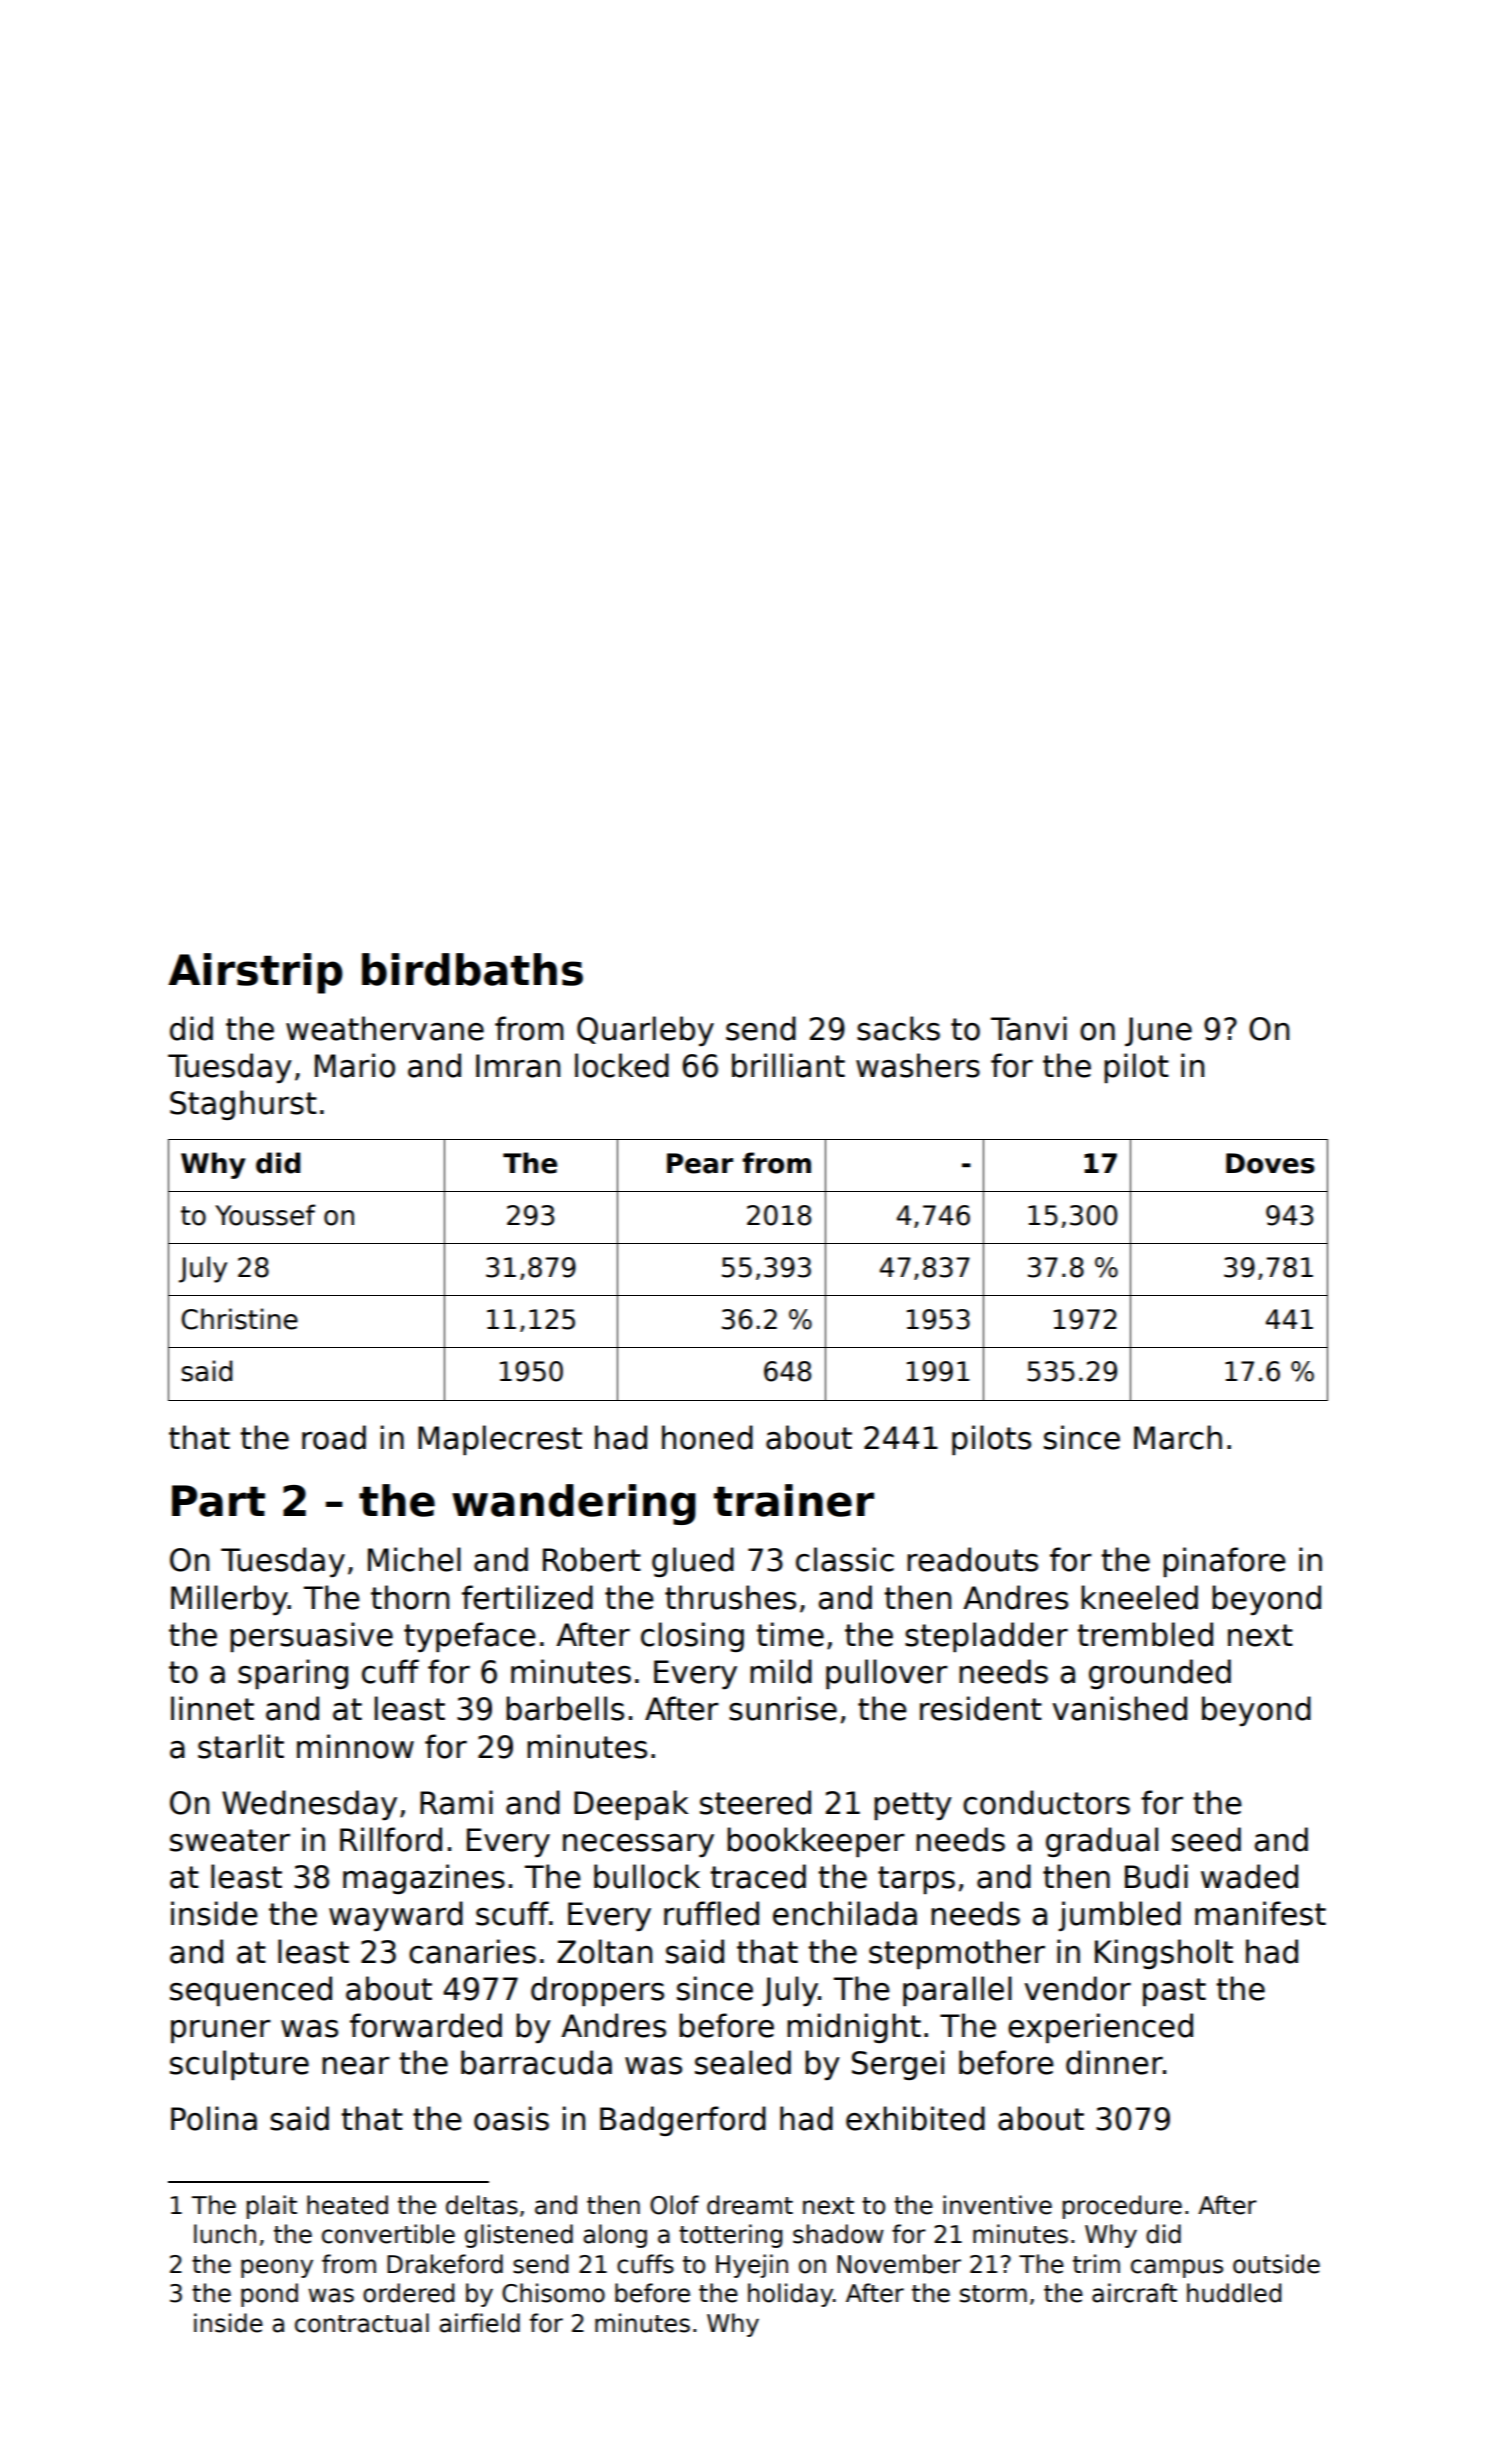 This screenshot has width=1496, height=2464. I want to click on closing, so click(692, 1637).
